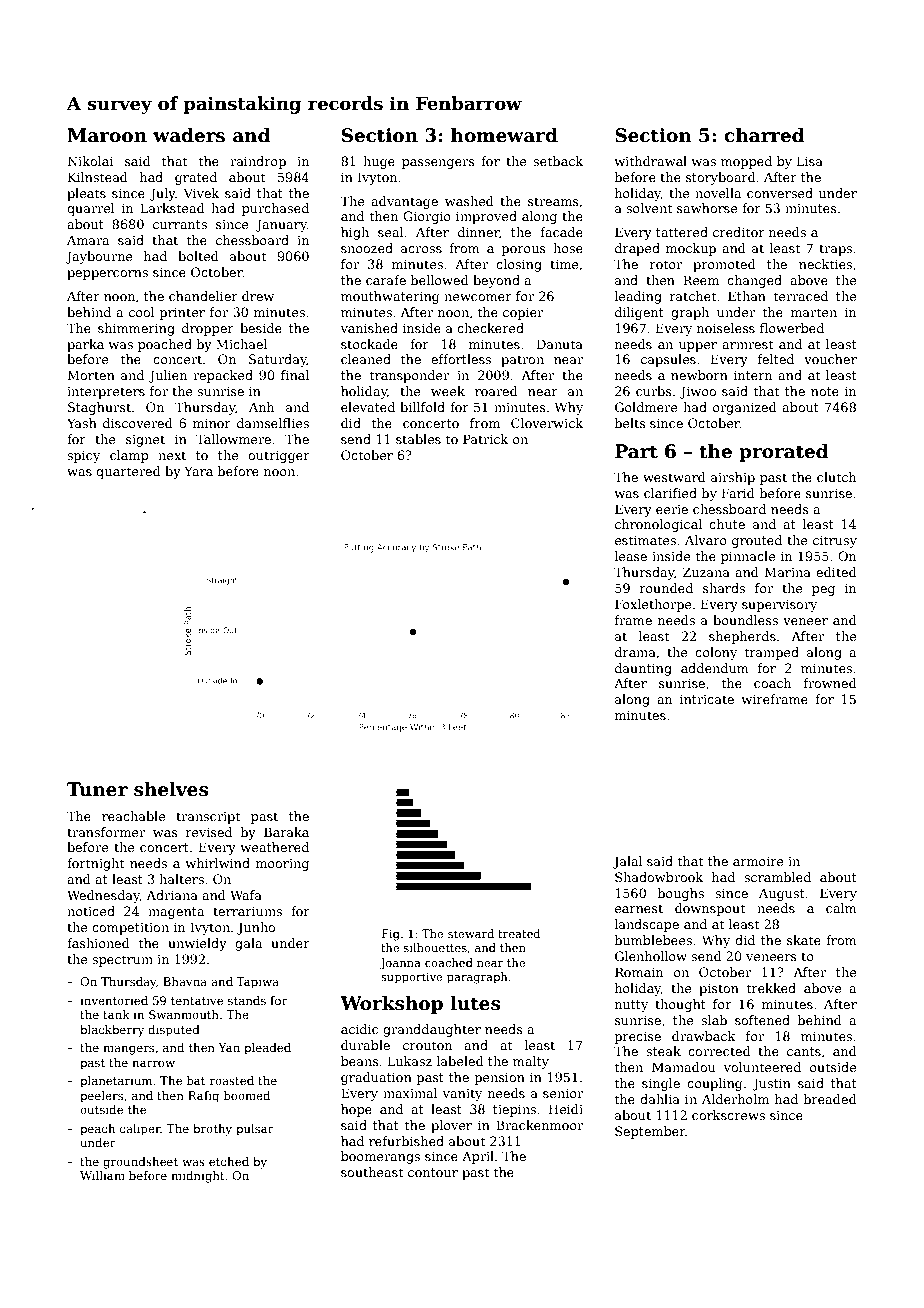  Describe the element at coordinates (653, 940) in the screenshot. I see `bumblebees` at that location.
